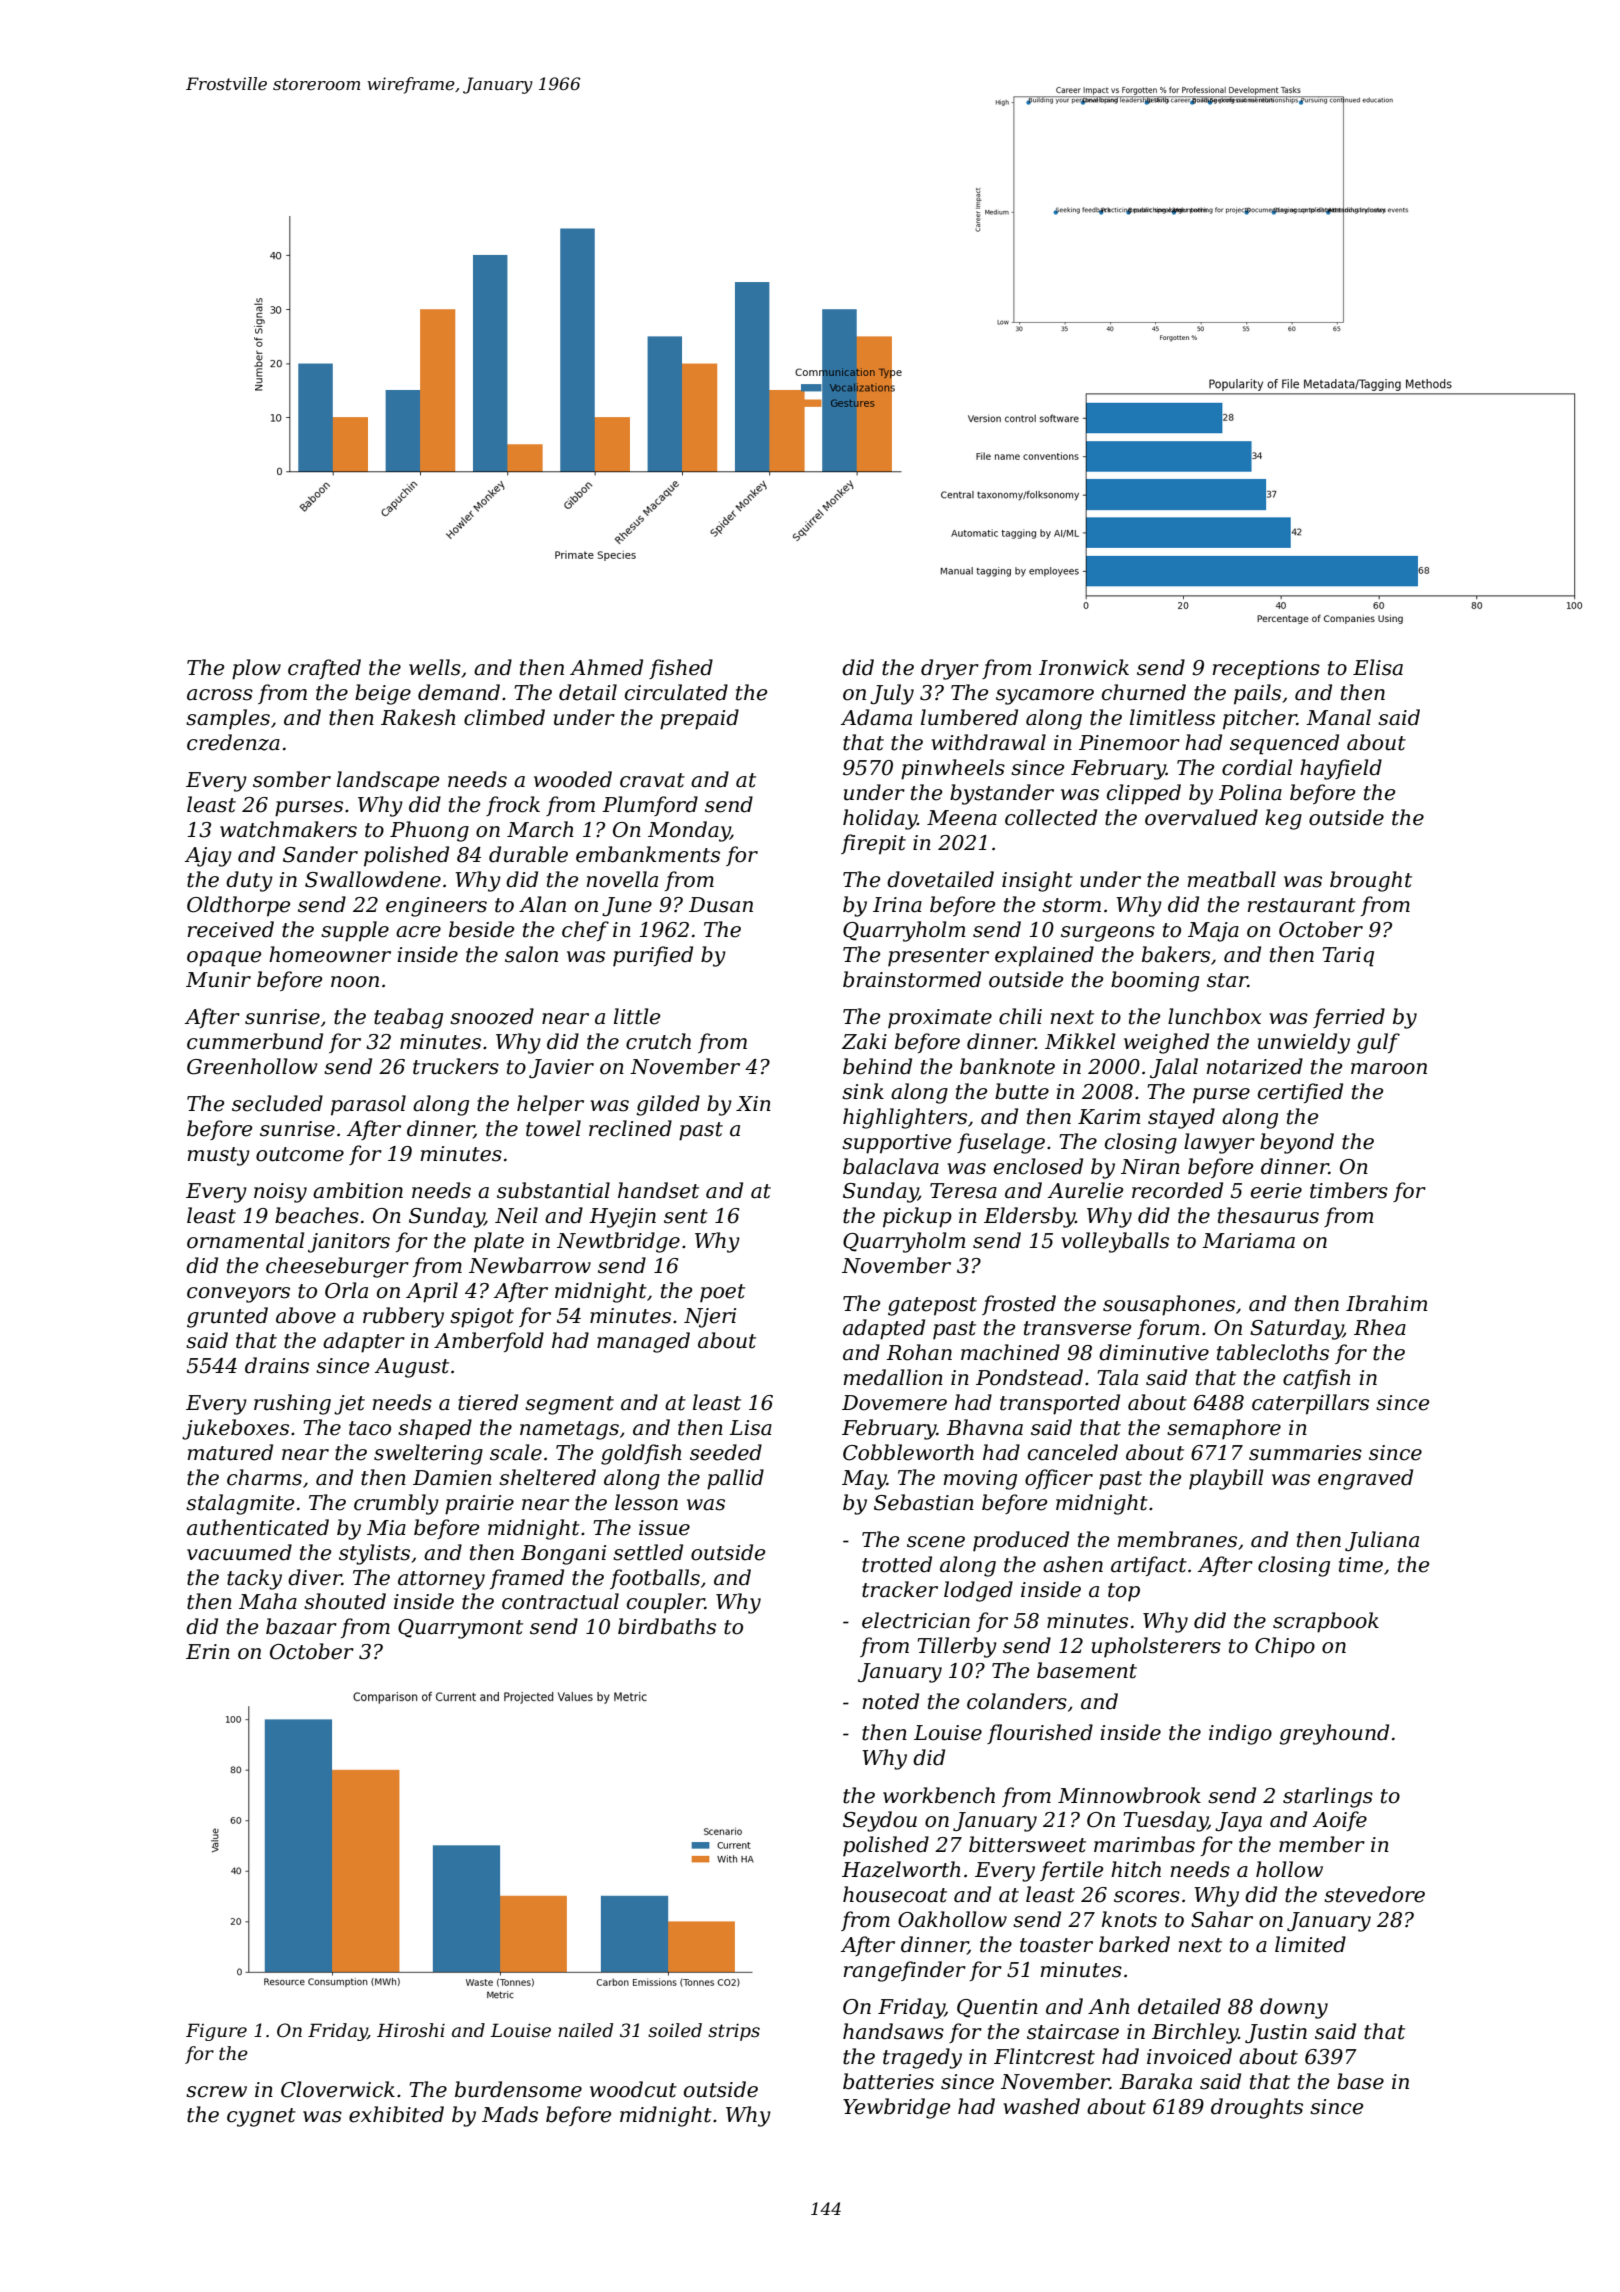 This screenshot has height=2292, width=1620. Describe the element at coordinates (230, 1452) in the screenshot. I see `matured` at that location.
